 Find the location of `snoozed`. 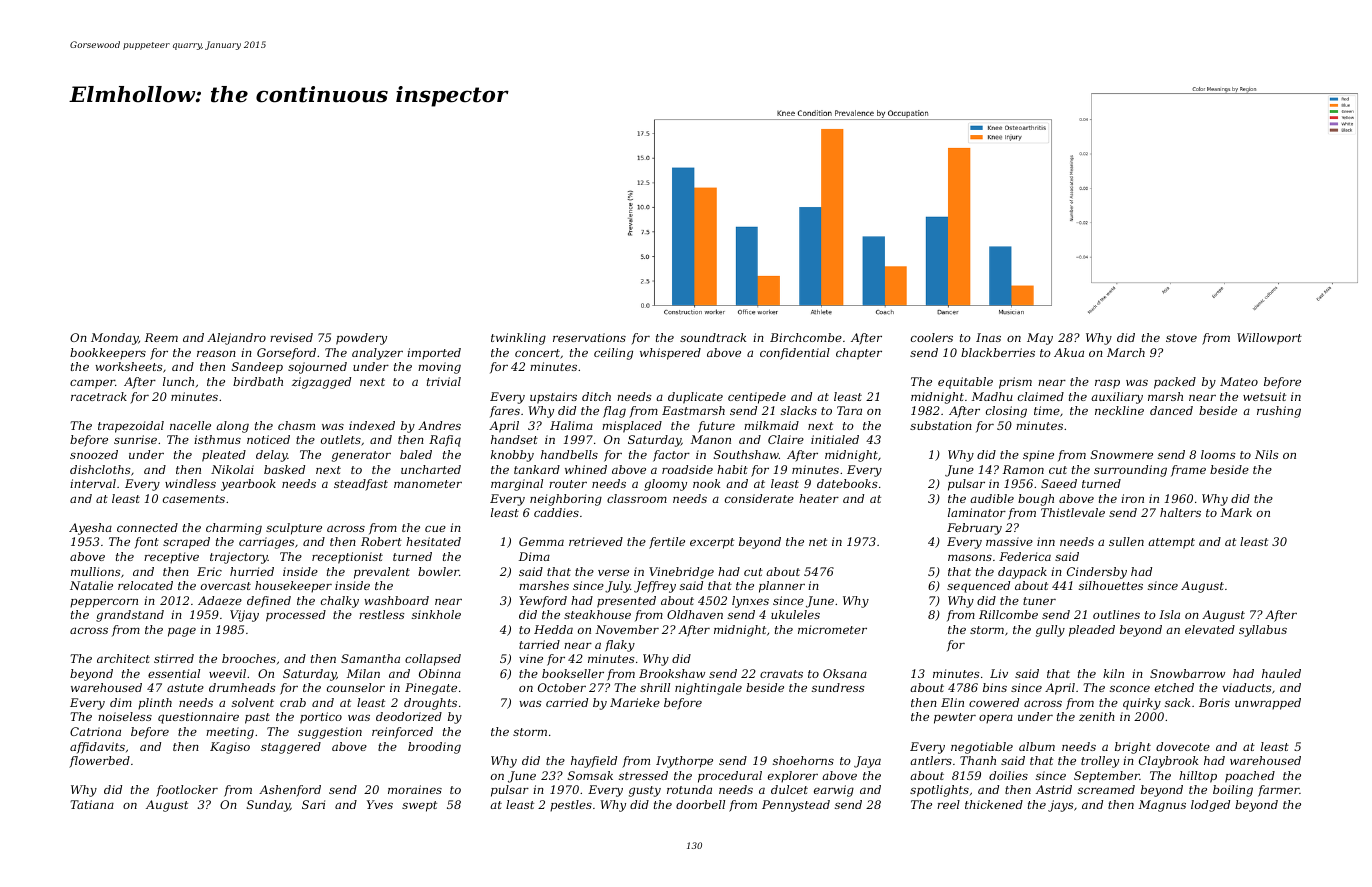

snoozed is located at coordinates (94, 454).
